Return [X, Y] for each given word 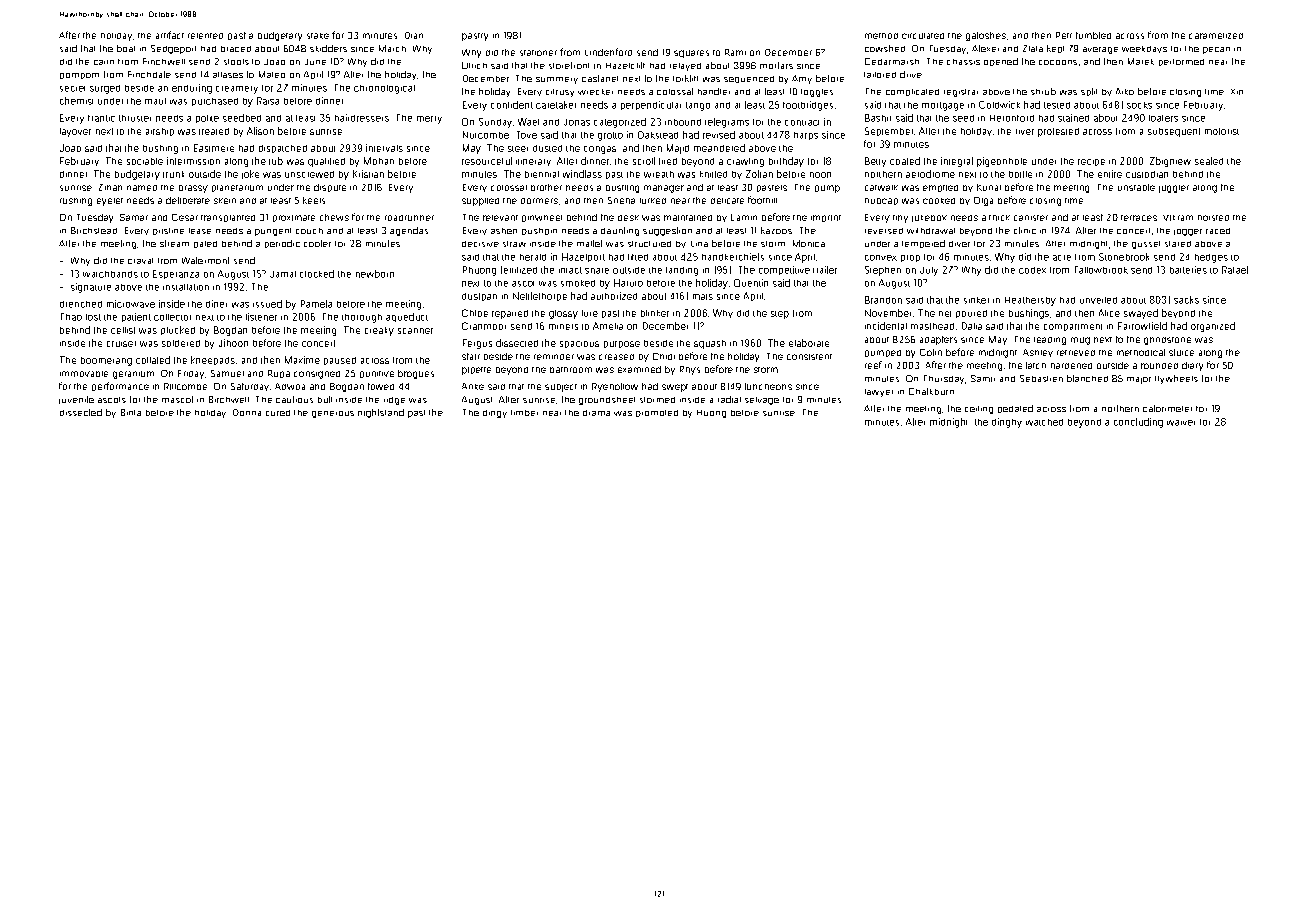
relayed [685, 67]
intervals [384, 148]
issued [267, 304]
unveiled [1098, 300]
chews [334, 217]
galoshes [986, 36]
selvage [762, 401]
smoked [578, 283]
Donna [247, 412]
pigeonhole [1002, 162]
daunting [620, 231]
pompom [79, 76]
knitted [713, 174]
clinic [1025, 230]
